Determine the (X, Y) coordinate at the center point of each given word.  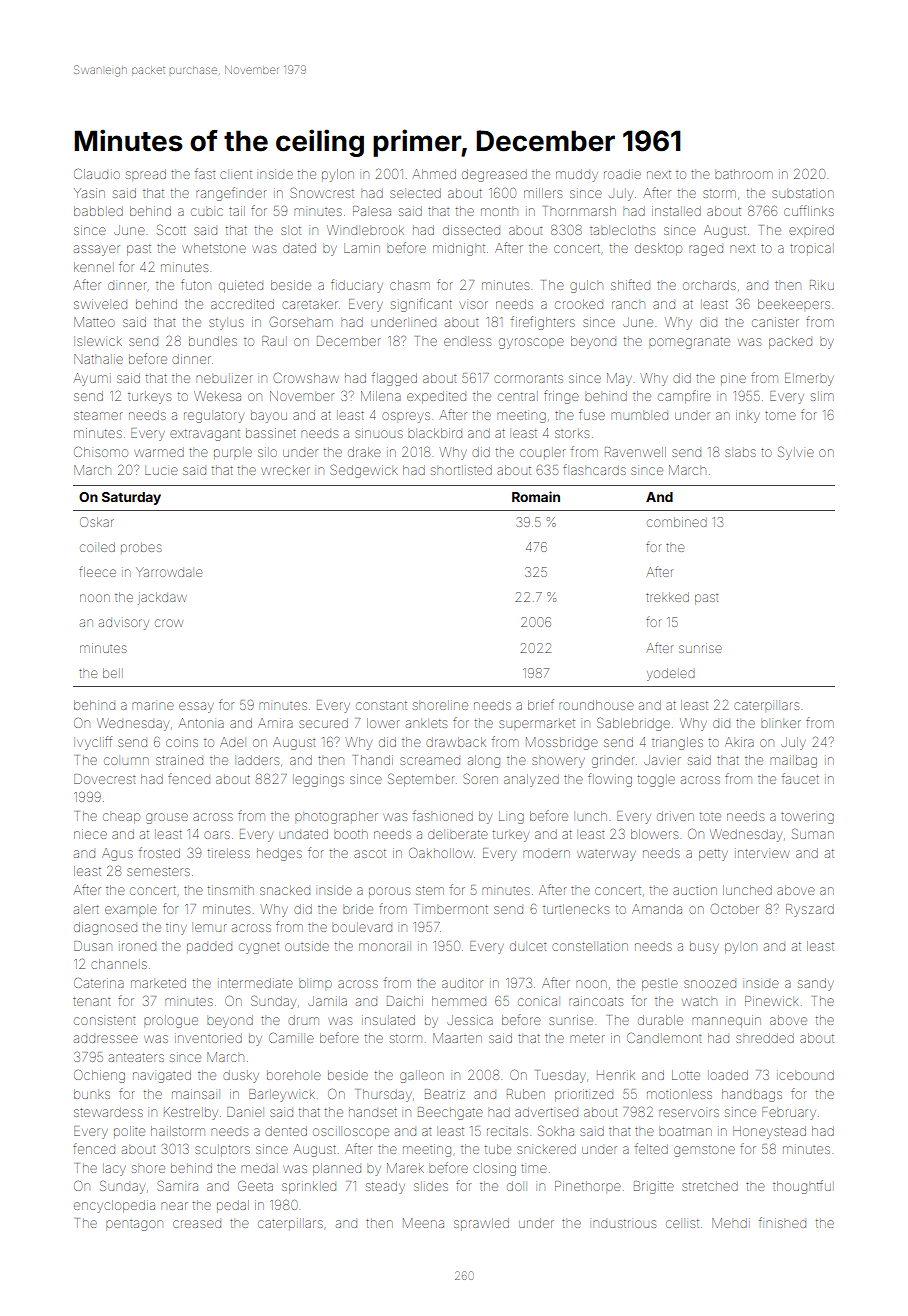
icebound (806, 1075)
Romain (536, 496)
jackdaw (162, 598)
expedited (436, 397)
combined (677, 522)
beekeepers (794, 304)
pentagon (134, 1225)
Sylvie (796, 453)
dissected (471, 230)
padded (209, 947)
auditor (462, 983)
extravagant (205, 435)
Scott (171, 230)
